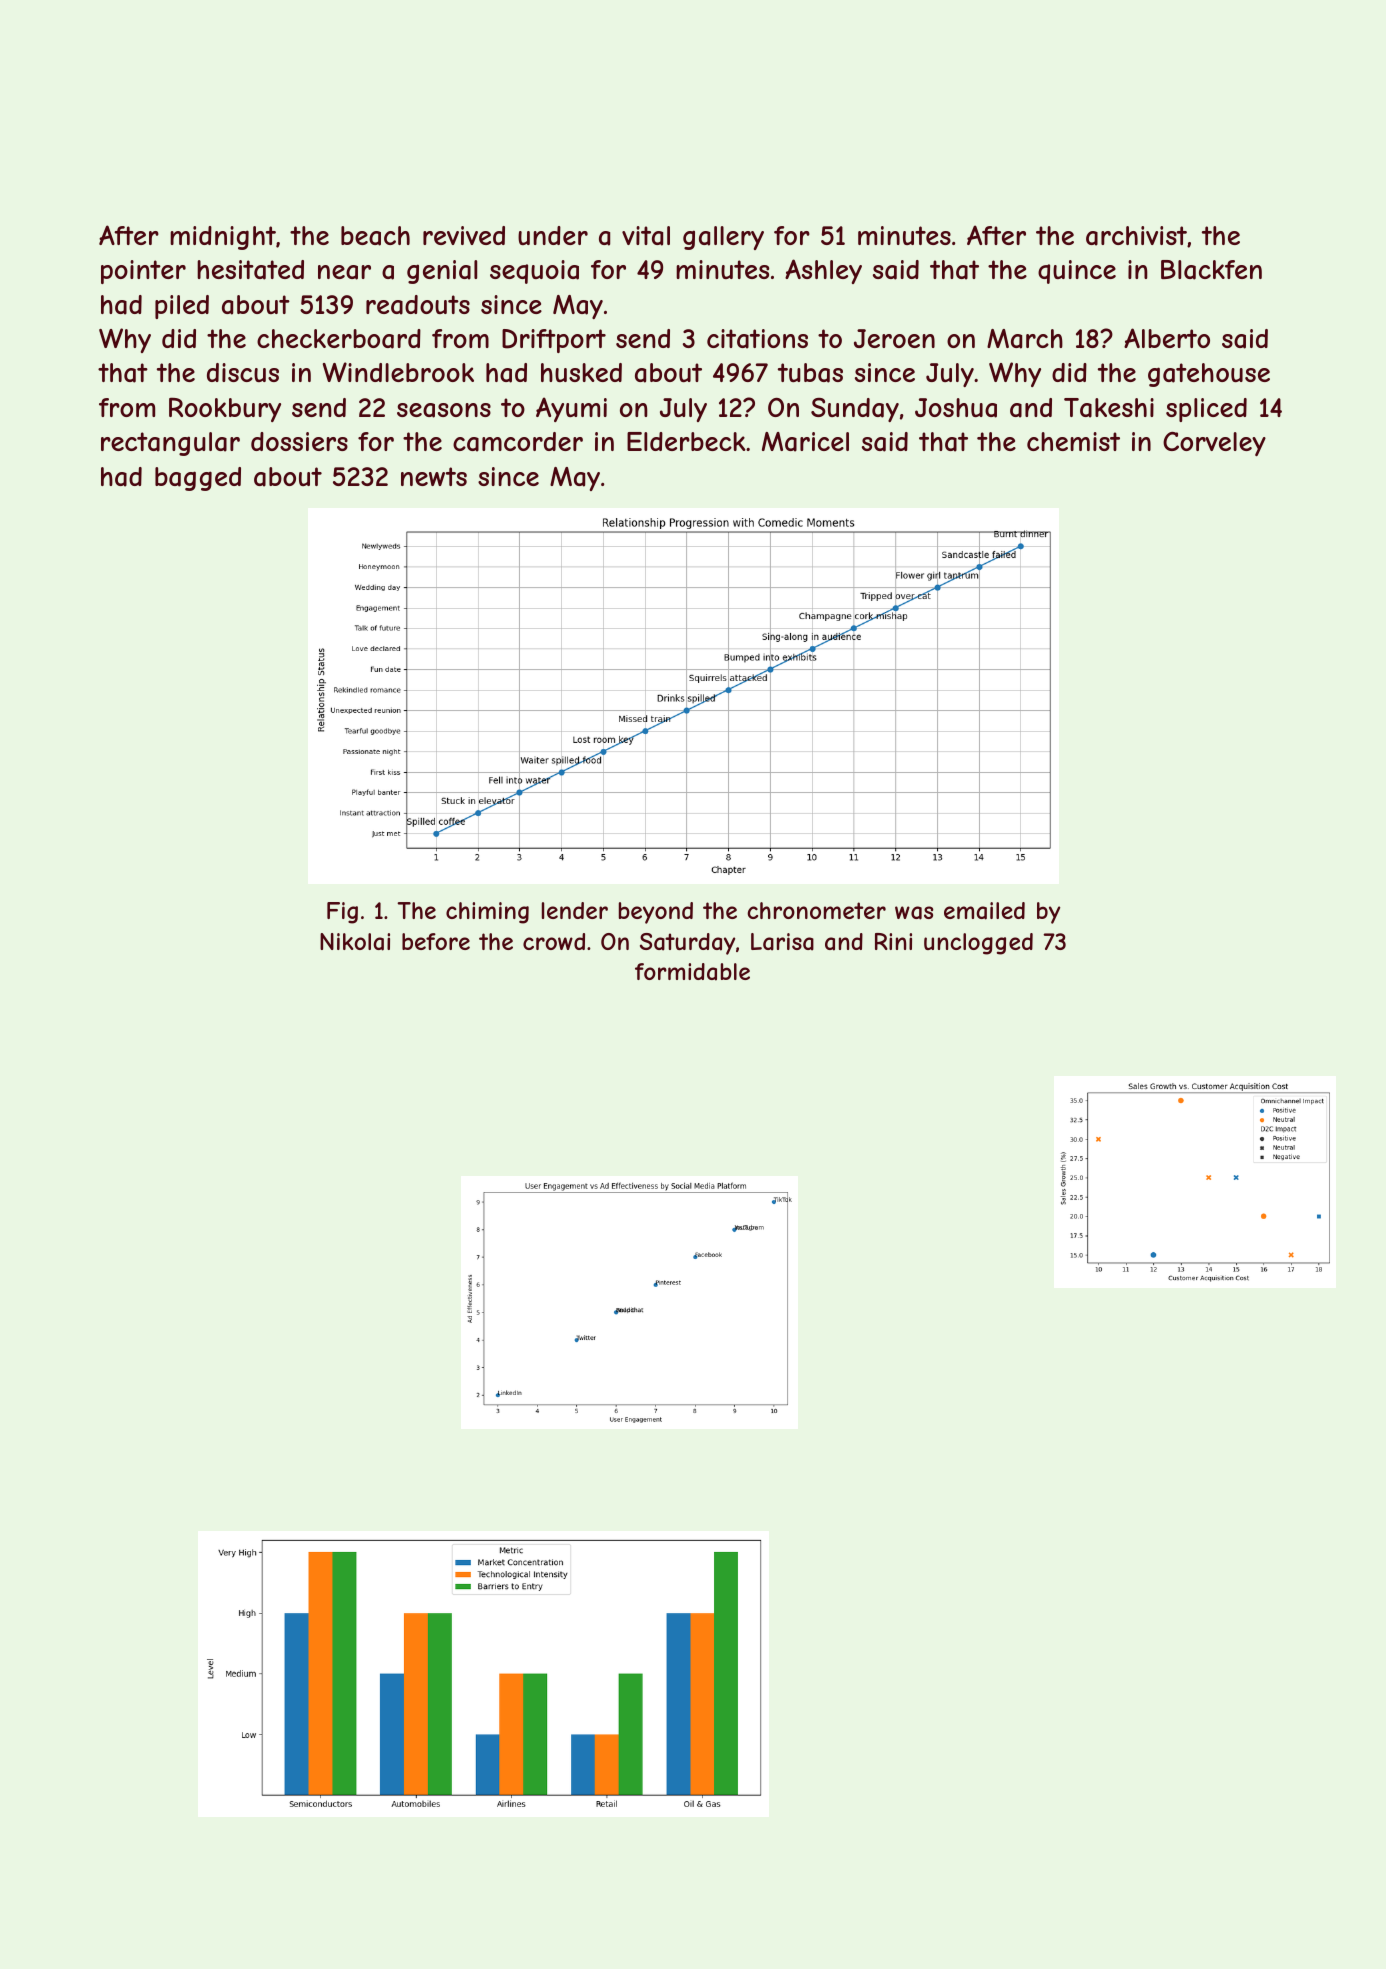  What do you see at coordinates (198, 479) in the document?
I see `bagged` at bounding box center [198, 479].
